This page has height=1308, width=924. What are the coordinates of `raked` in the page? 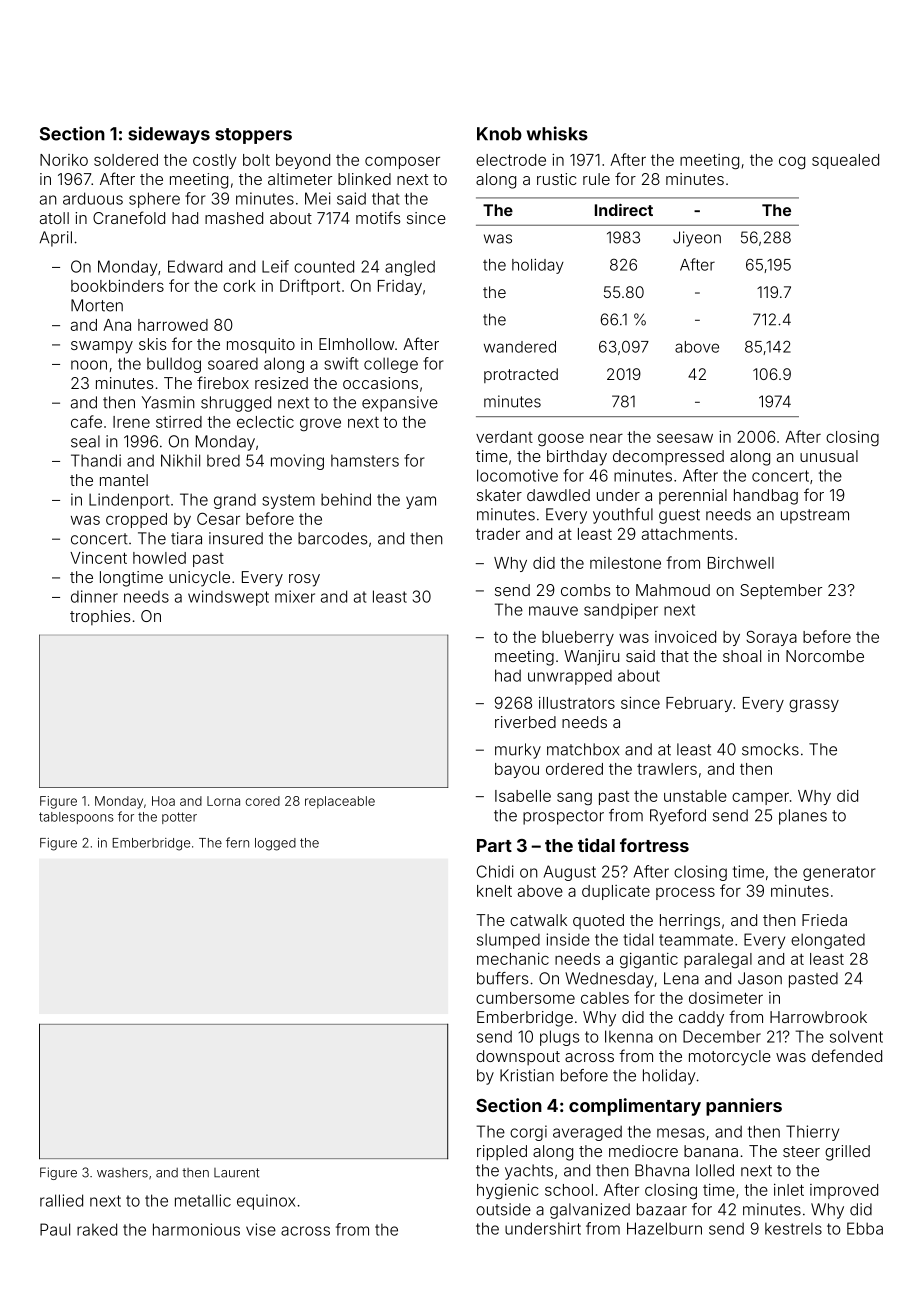 It's located at (97, 1229).
